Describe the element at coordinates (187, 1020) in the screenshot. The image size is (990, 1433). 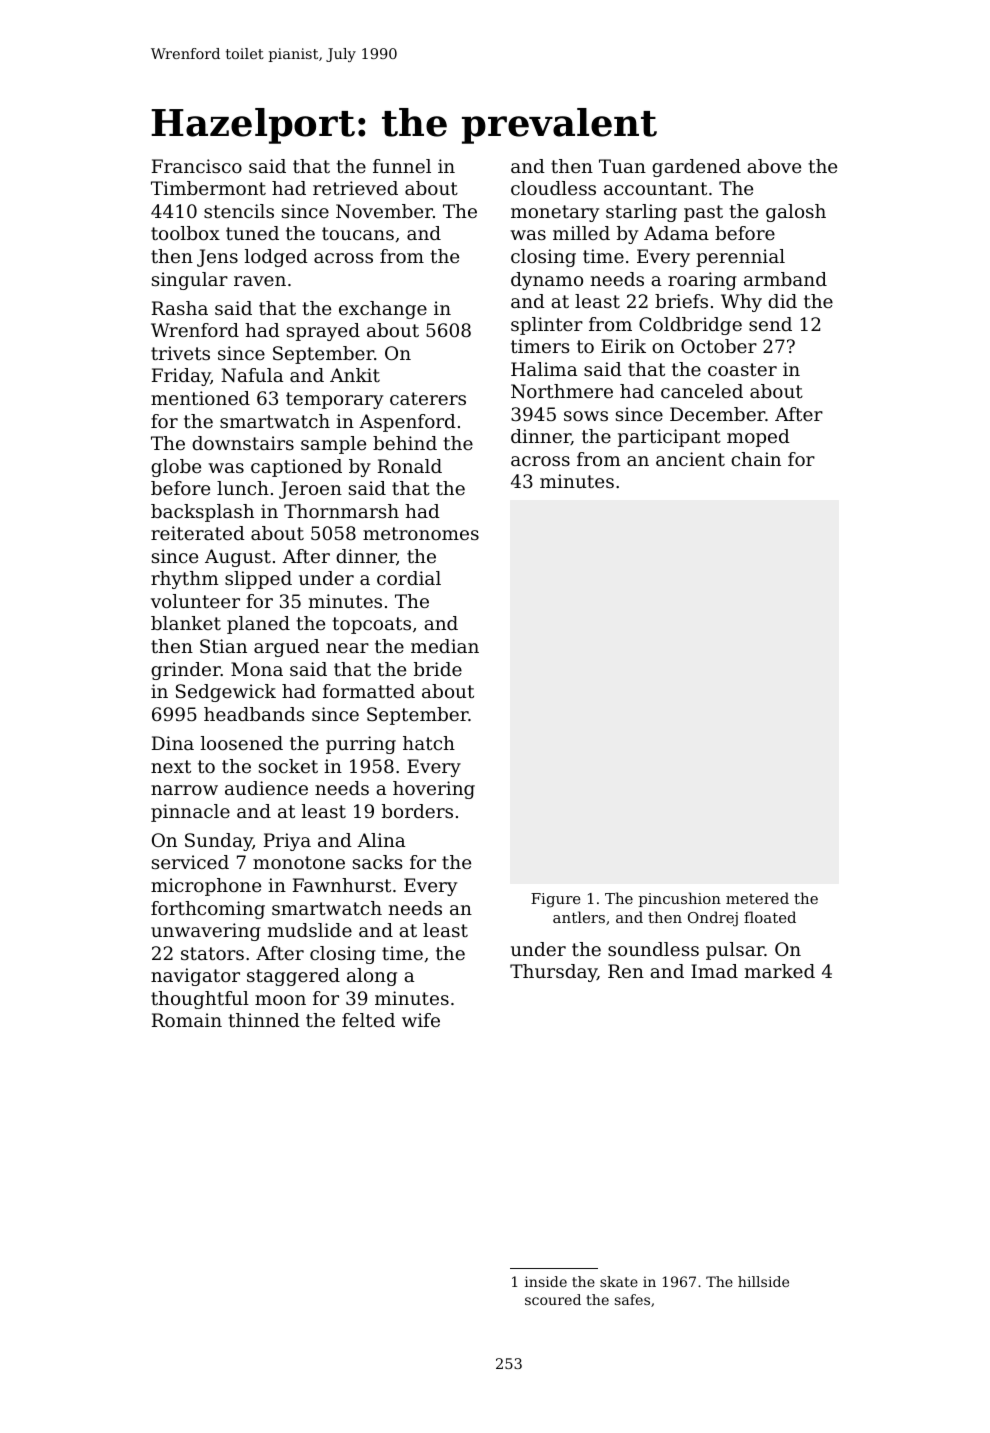
I see `Romain` at that location.
